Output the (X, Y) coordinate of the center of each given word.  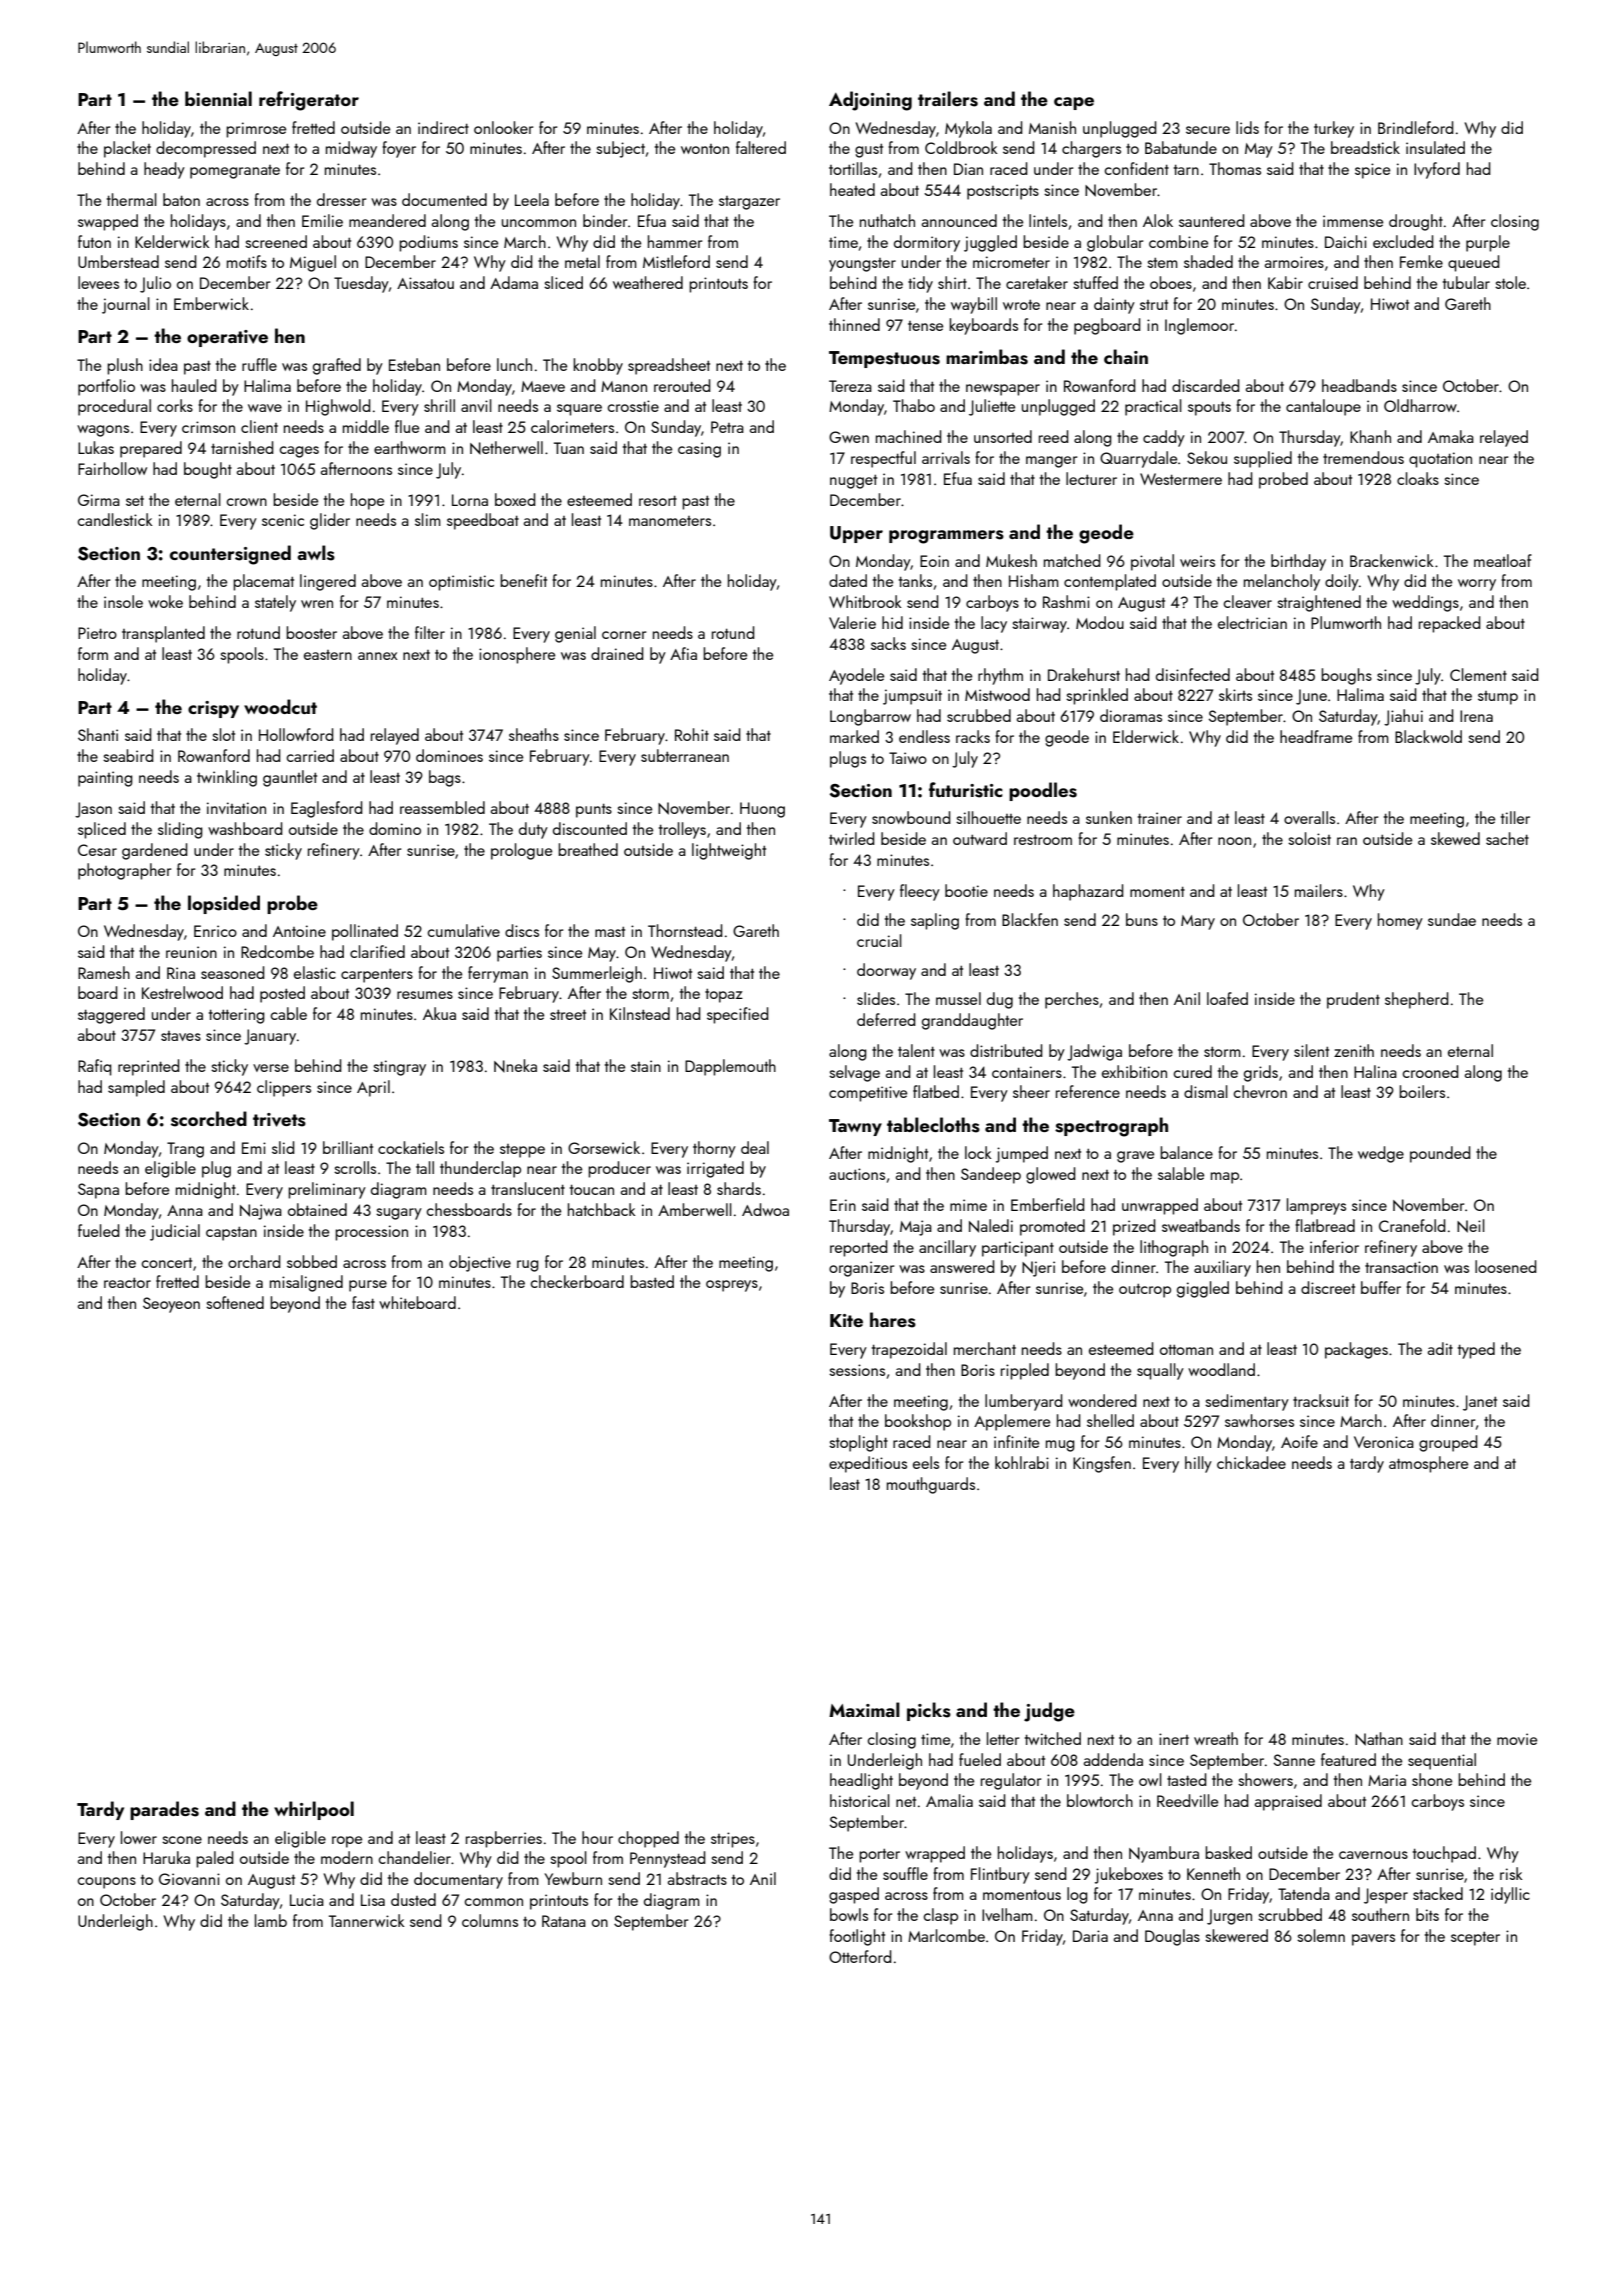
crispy (213, 709)
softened (235, 1302)
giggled (1203, 1289)
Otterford (860, 1956)
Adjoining (870, 101)
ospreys (732, 1286)
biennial (218, 98)
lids (1247, 127)
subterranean (685, 755)
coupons (107, 1883)
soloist (1309, 838)
